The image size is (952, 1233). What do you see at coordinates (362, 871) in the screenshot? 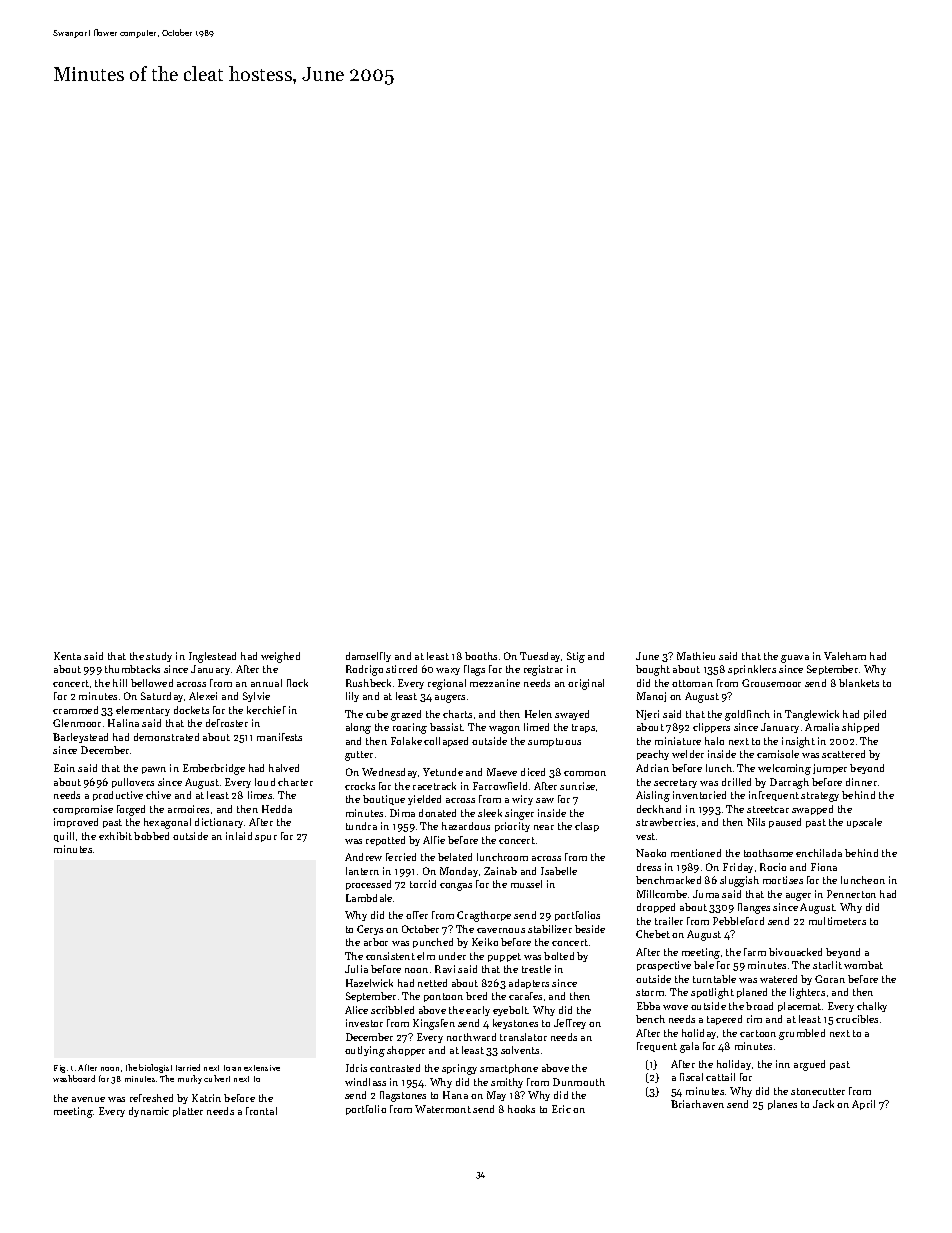
I see `lantern` at bounding box center [362, 871].
